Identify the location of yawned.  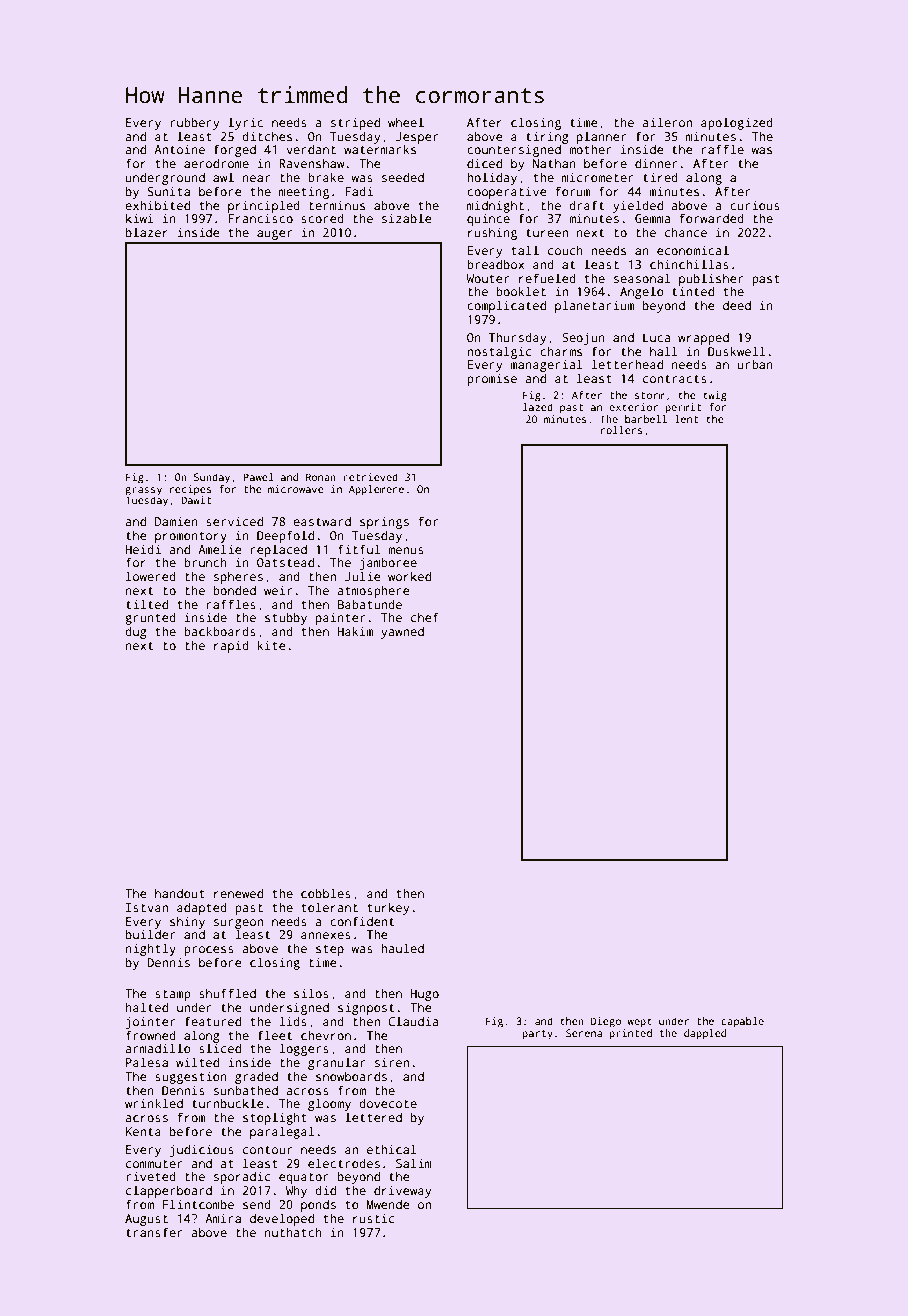
(402, 632).
